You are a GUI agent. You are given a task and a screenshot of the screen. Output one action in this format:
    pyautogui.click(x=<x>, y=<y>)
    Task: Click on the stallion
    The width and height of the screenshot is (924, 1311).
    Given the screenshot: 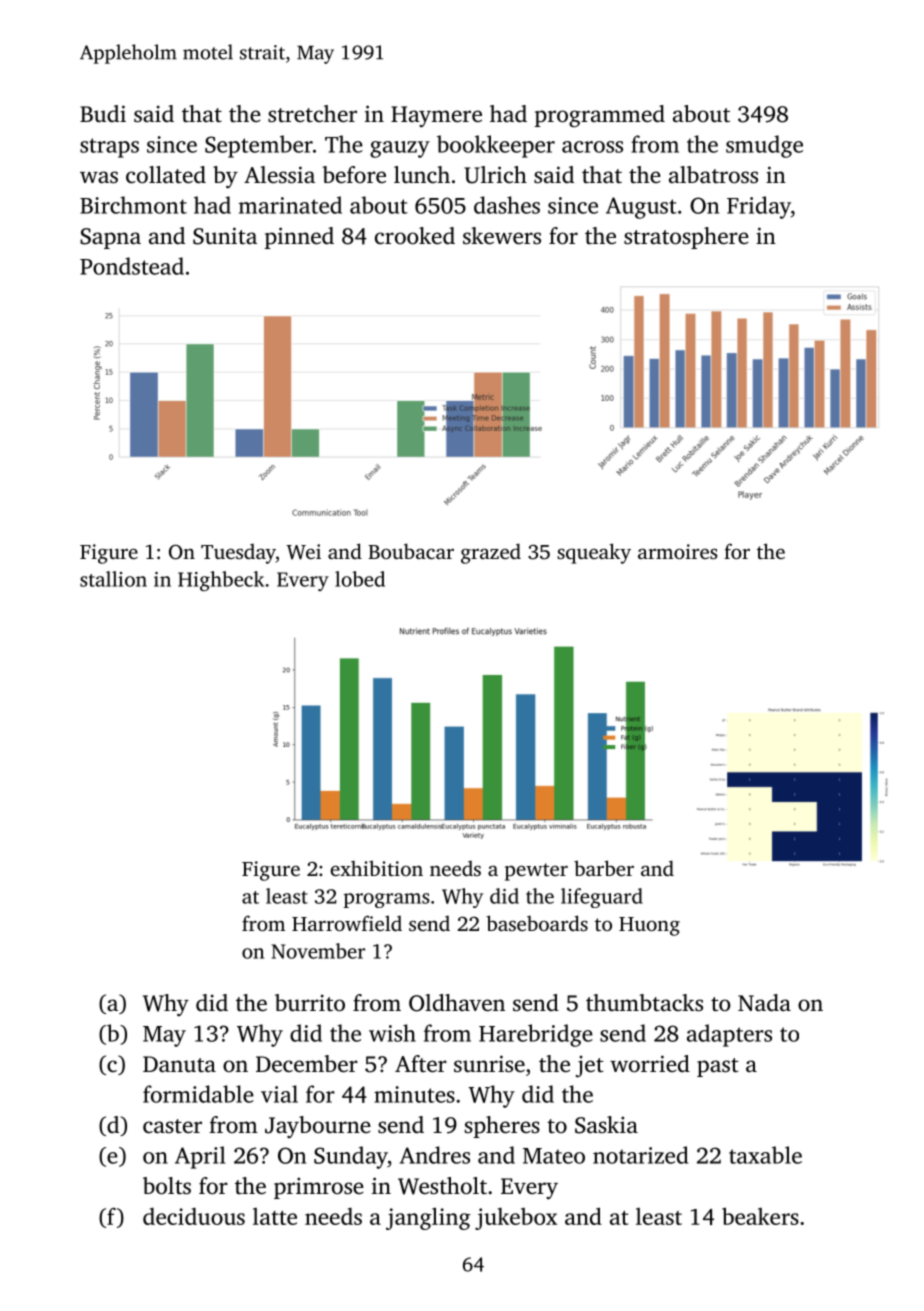 What is the action you would take?
    pyautogui.click(x=113, y=579)
